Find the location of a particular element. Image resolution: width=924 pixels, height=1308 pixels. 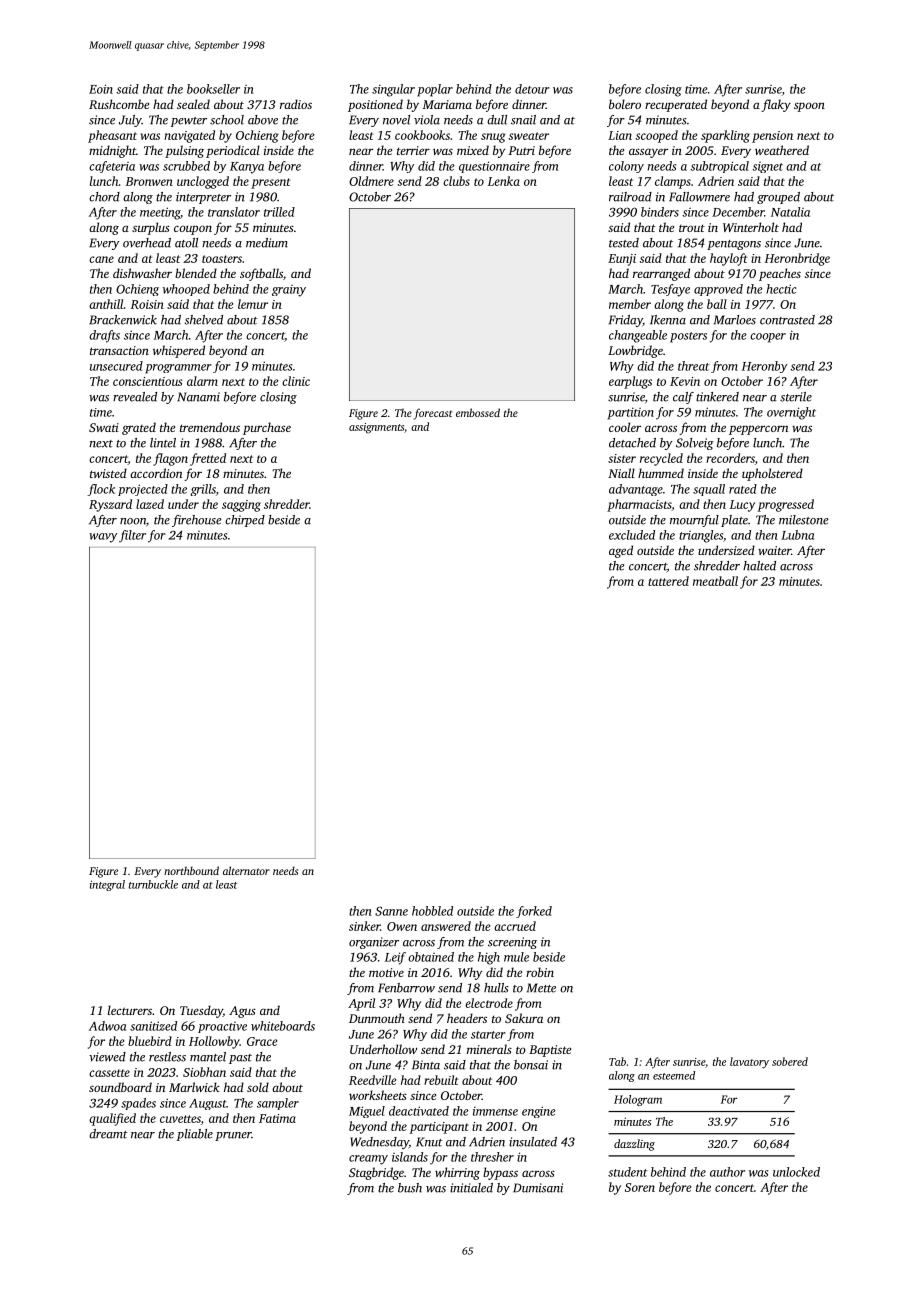

forked is located at coordinates (534, 912).
